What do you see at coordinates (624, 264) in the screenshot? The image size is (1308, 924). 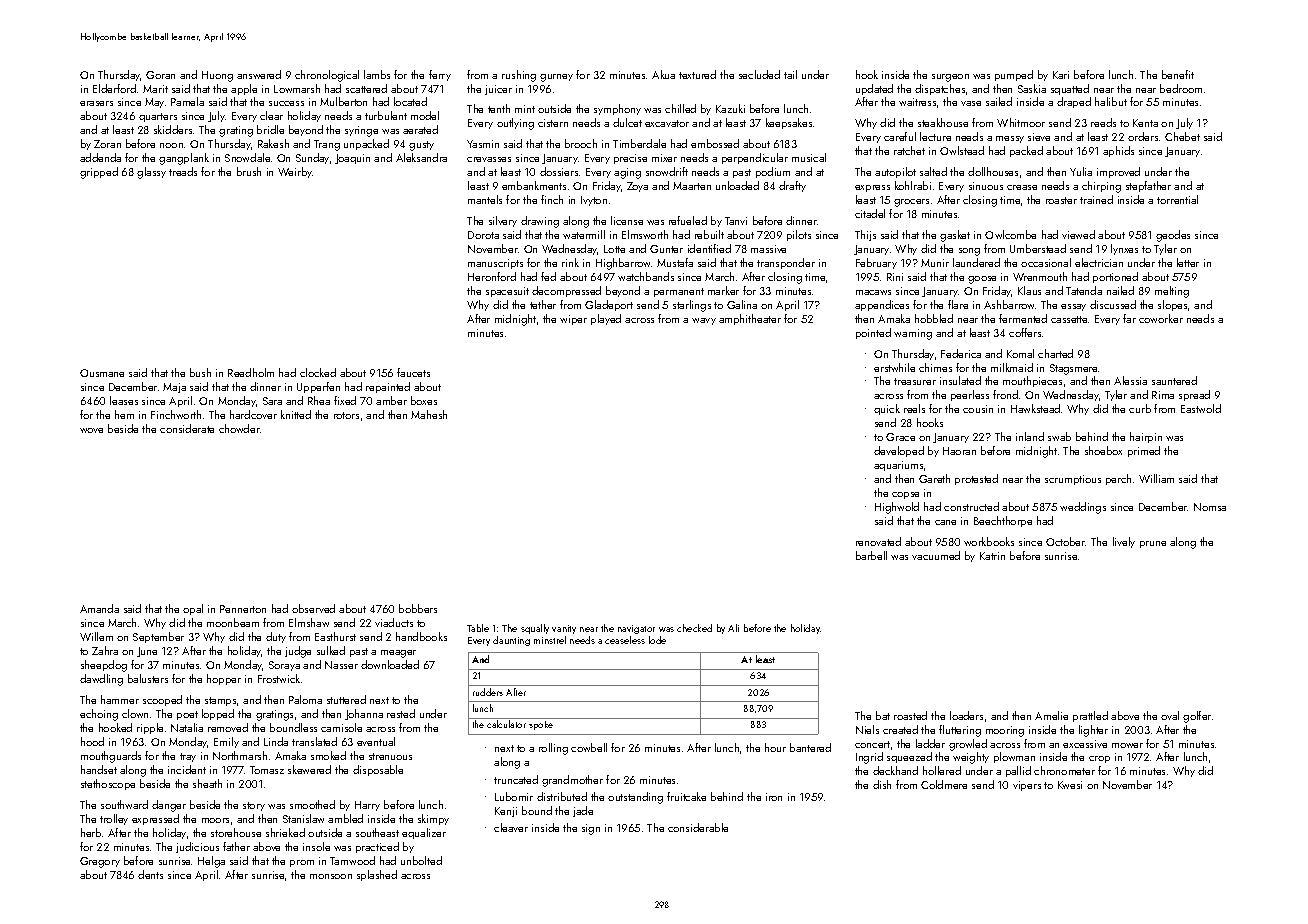 I see `Highbarrow` at bounding box center [624, 264].
